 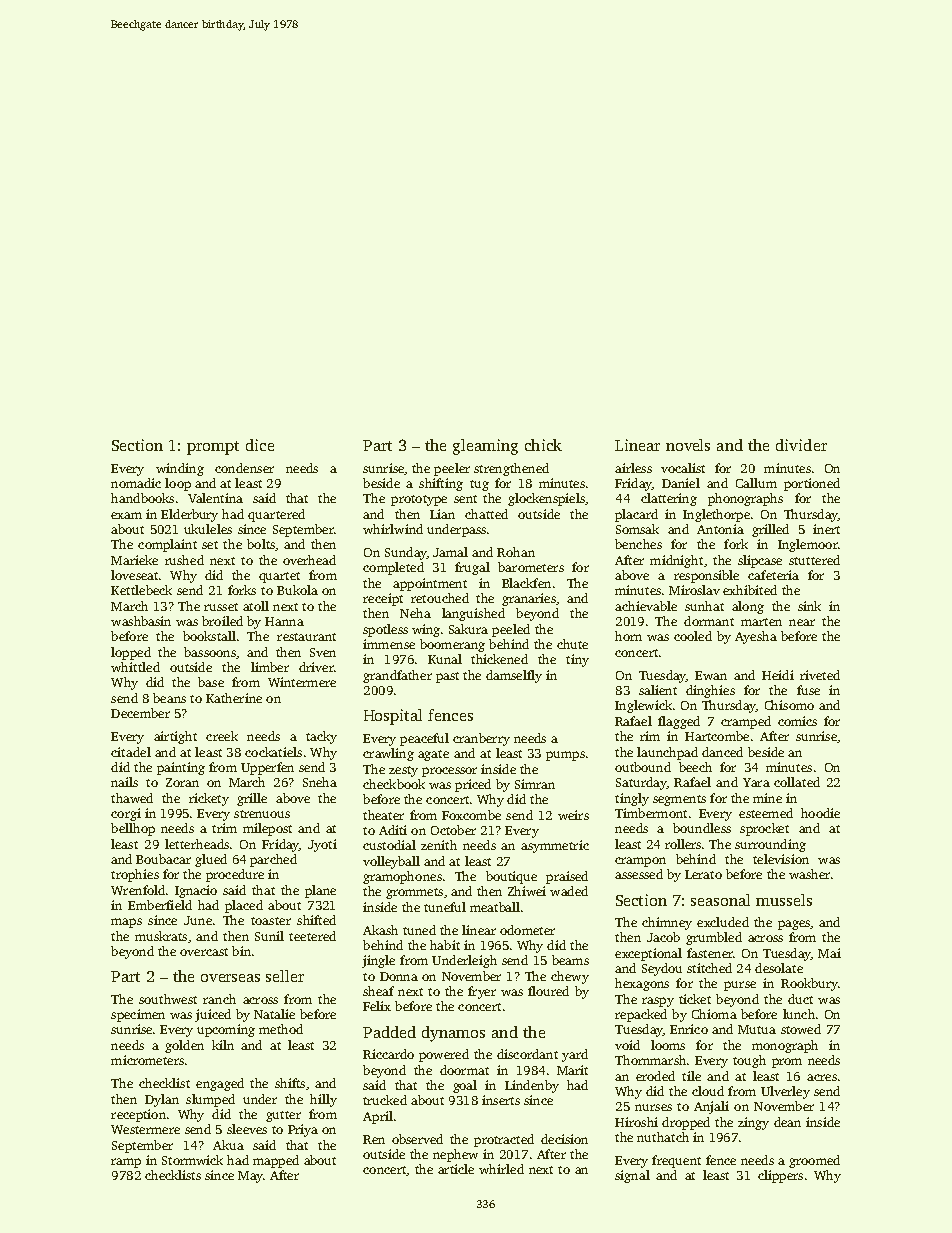 What do you see at coordinates (829, 953) in the page?
I see `Mai` at bounding box center [829, 953].
